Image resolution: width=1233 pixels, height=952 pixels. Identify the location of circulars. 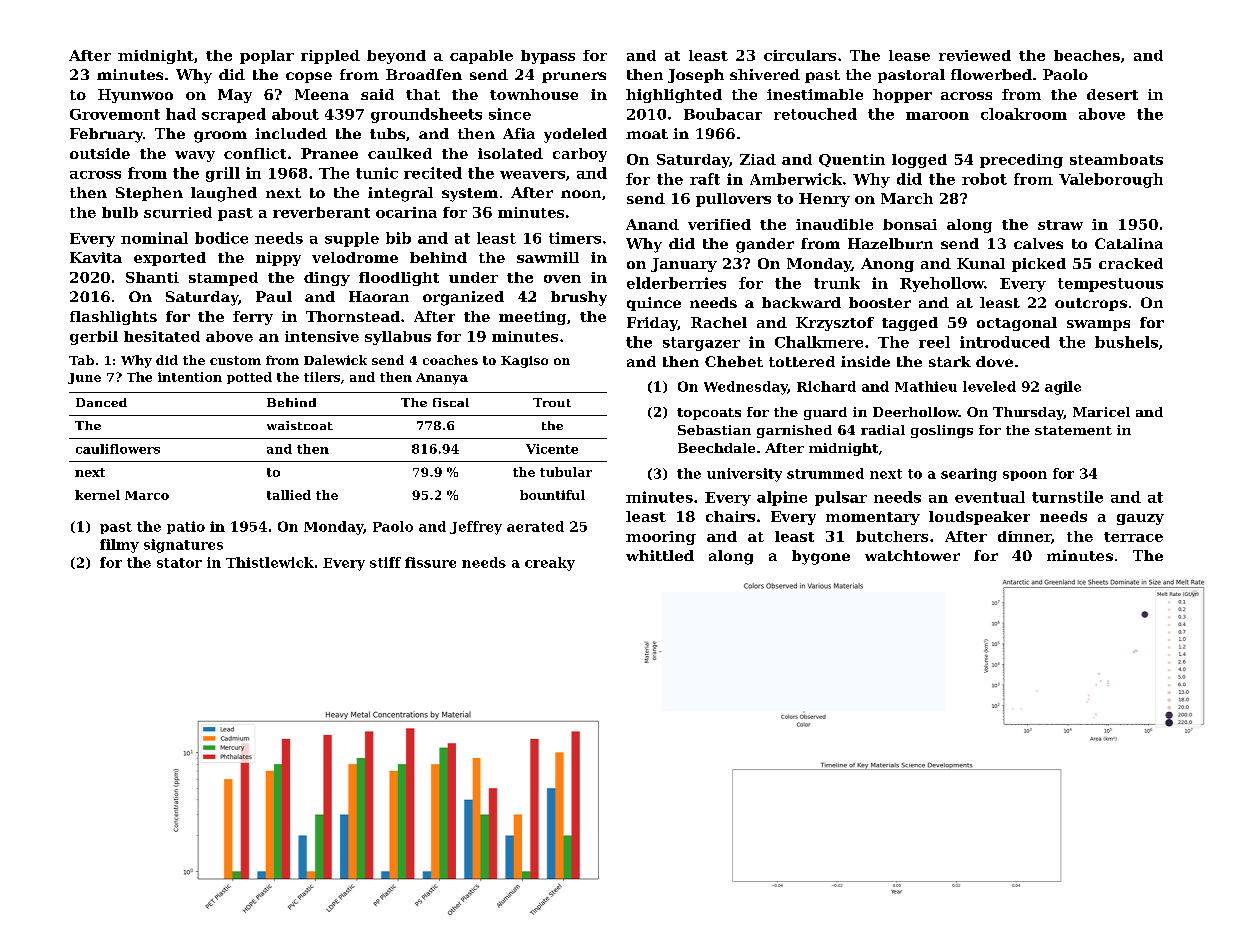
(800, 55).
